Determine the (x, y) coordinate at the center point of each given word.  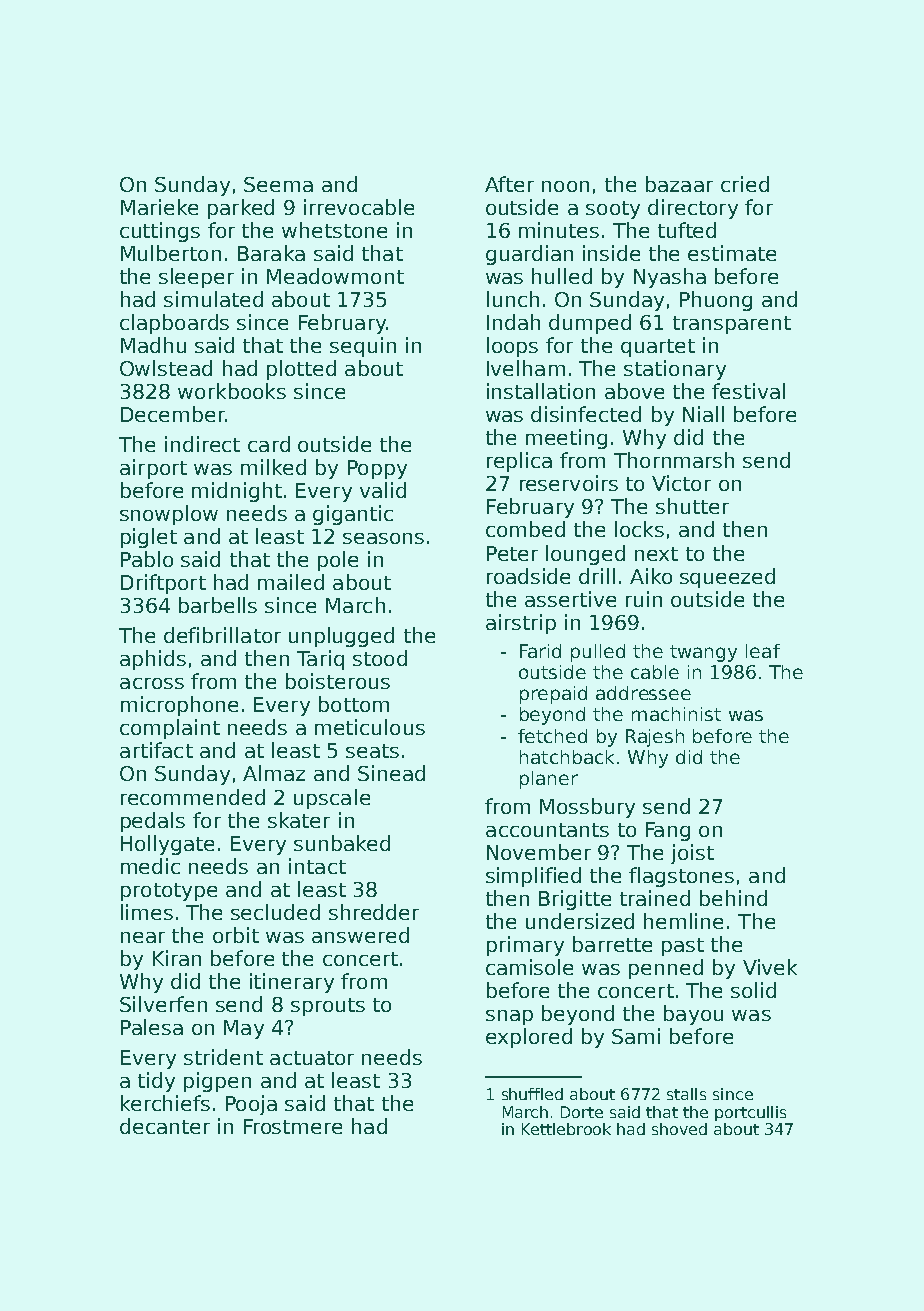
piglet (149, 538)
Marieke (159, 207)
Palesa (152, 1027)
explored (529, 1038)
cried (745, 184)
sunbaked (342, 843)
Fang (668, 831)
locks (639, 529)
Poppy (377, 469)
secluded (275, 912)
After (509, 184)
